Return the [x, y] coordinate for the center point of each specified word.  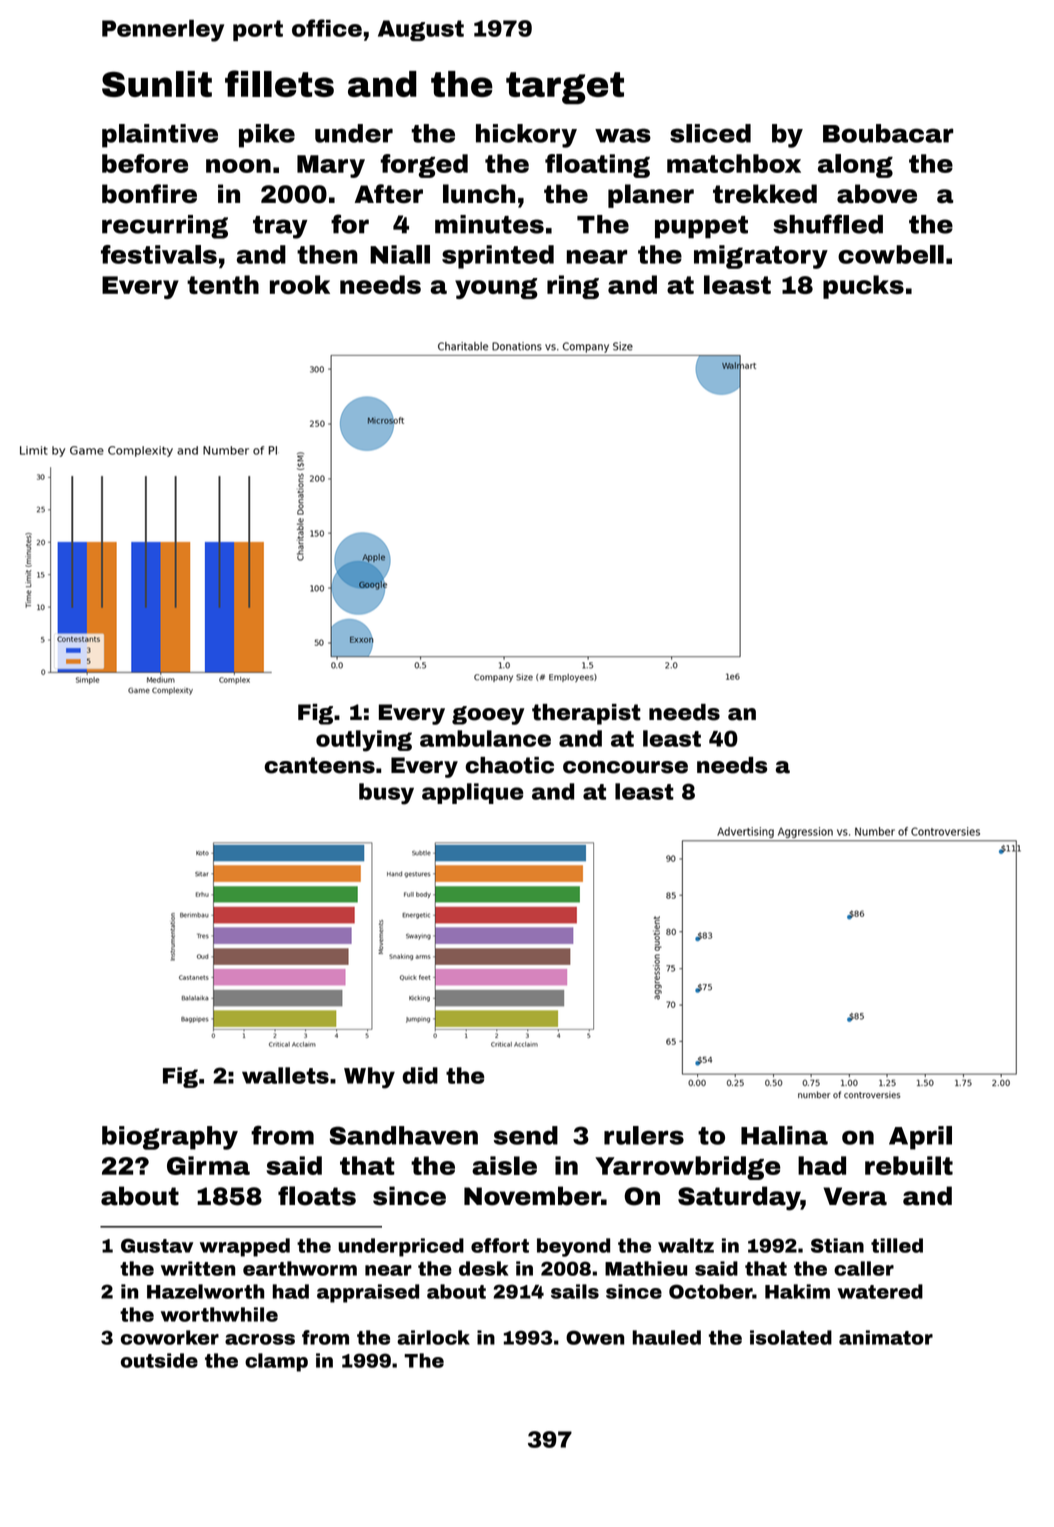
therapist [586, 714]
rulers [644, 1135]
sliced [710, 133]
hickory [526, 136]
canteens [319, 765]
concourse [625, 767]
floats [317, 1196]
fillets [279, 83]
